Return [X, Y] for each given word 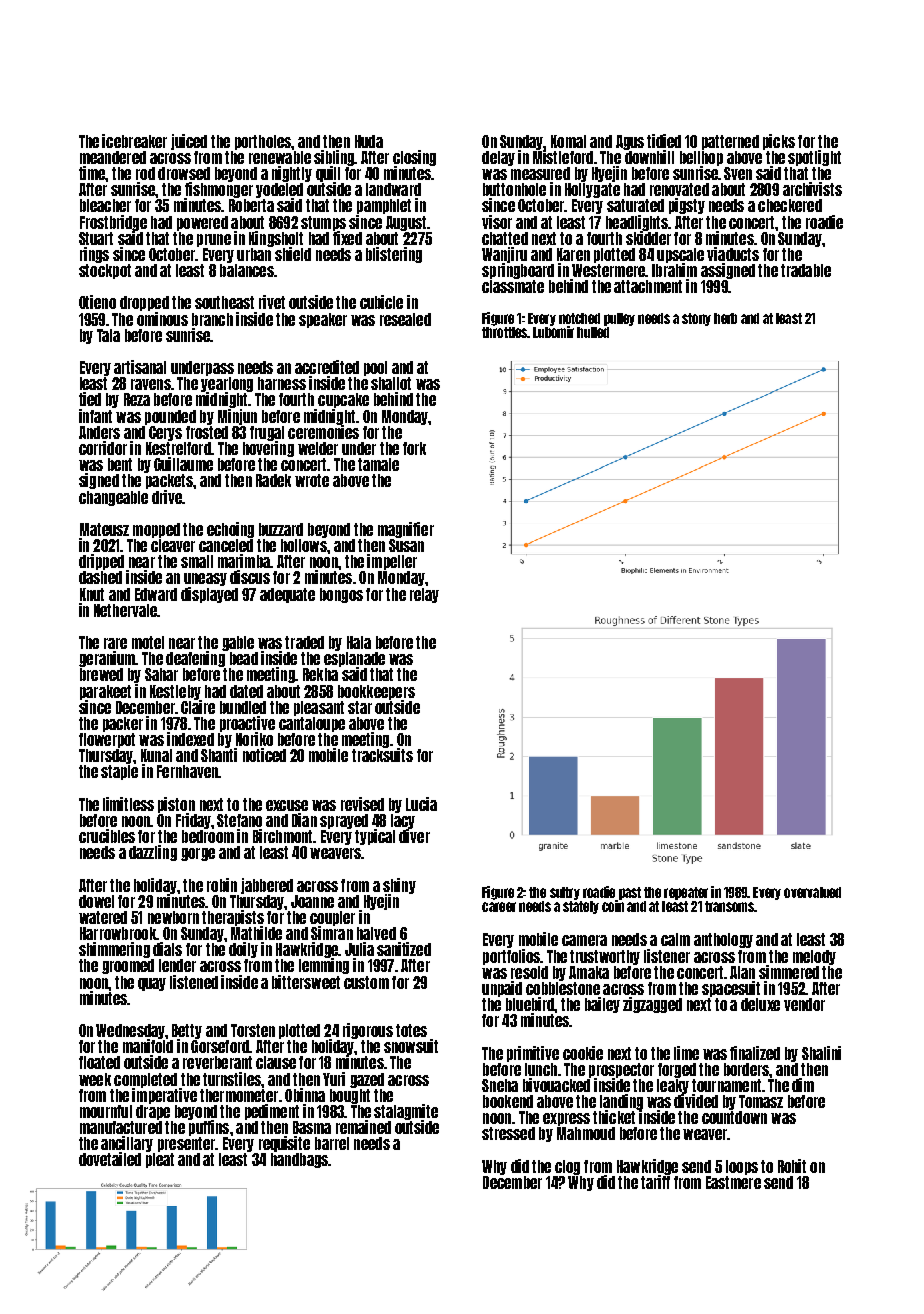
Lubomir [553, 332]
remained [363, 1127]
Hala [359, 642]
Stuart [96, 238]
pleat [160, 1160]
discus [250, 577]
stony [696, 319]
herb [725, 318]
